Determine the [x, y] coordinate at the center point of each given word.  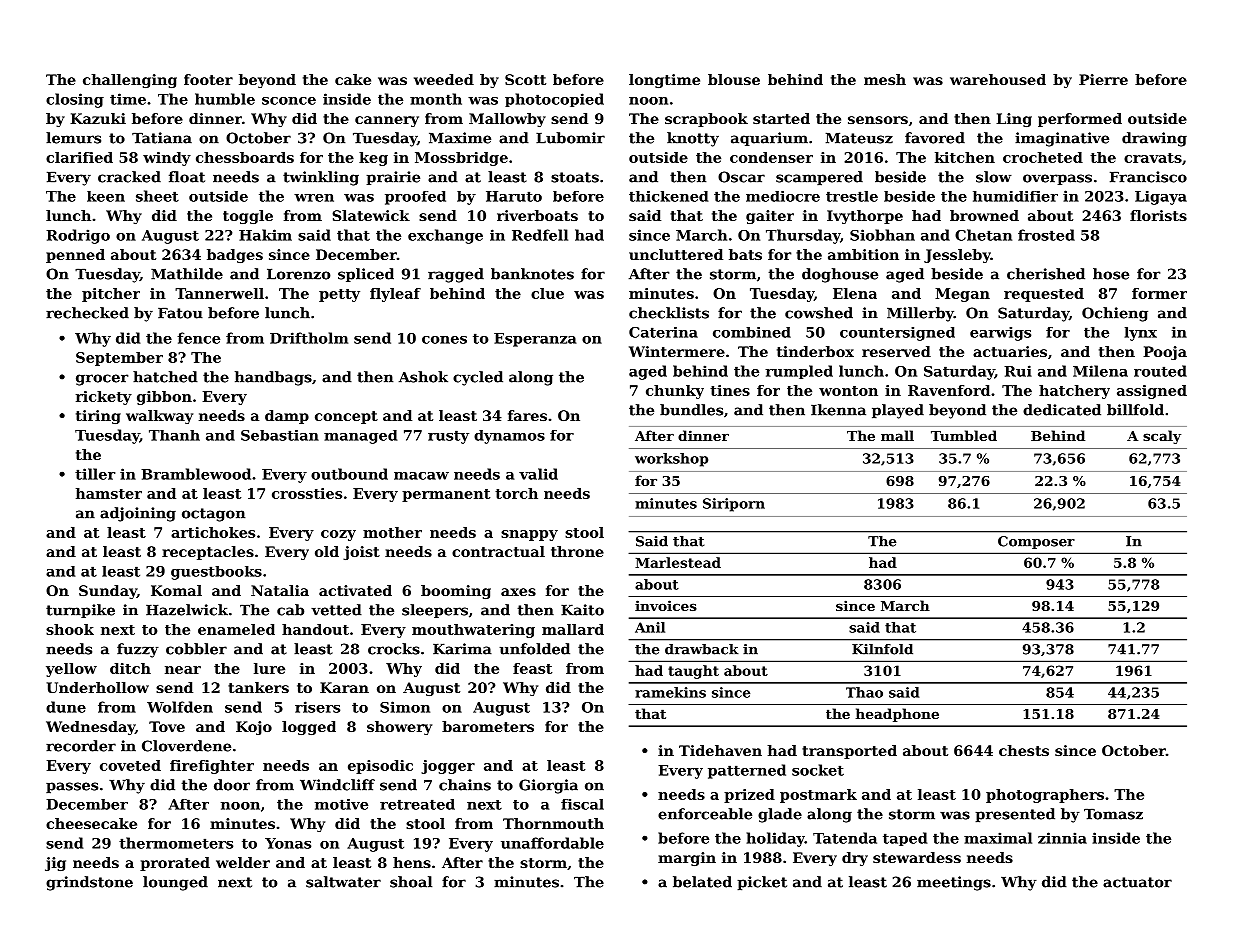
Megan [962, 295]
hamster [109, 493]
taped [905, 839]
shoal [411, 882]
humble [225, 99]
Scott [525, 79]
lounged [175, 883]
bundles [691, 410]
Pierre [1103, 79]
